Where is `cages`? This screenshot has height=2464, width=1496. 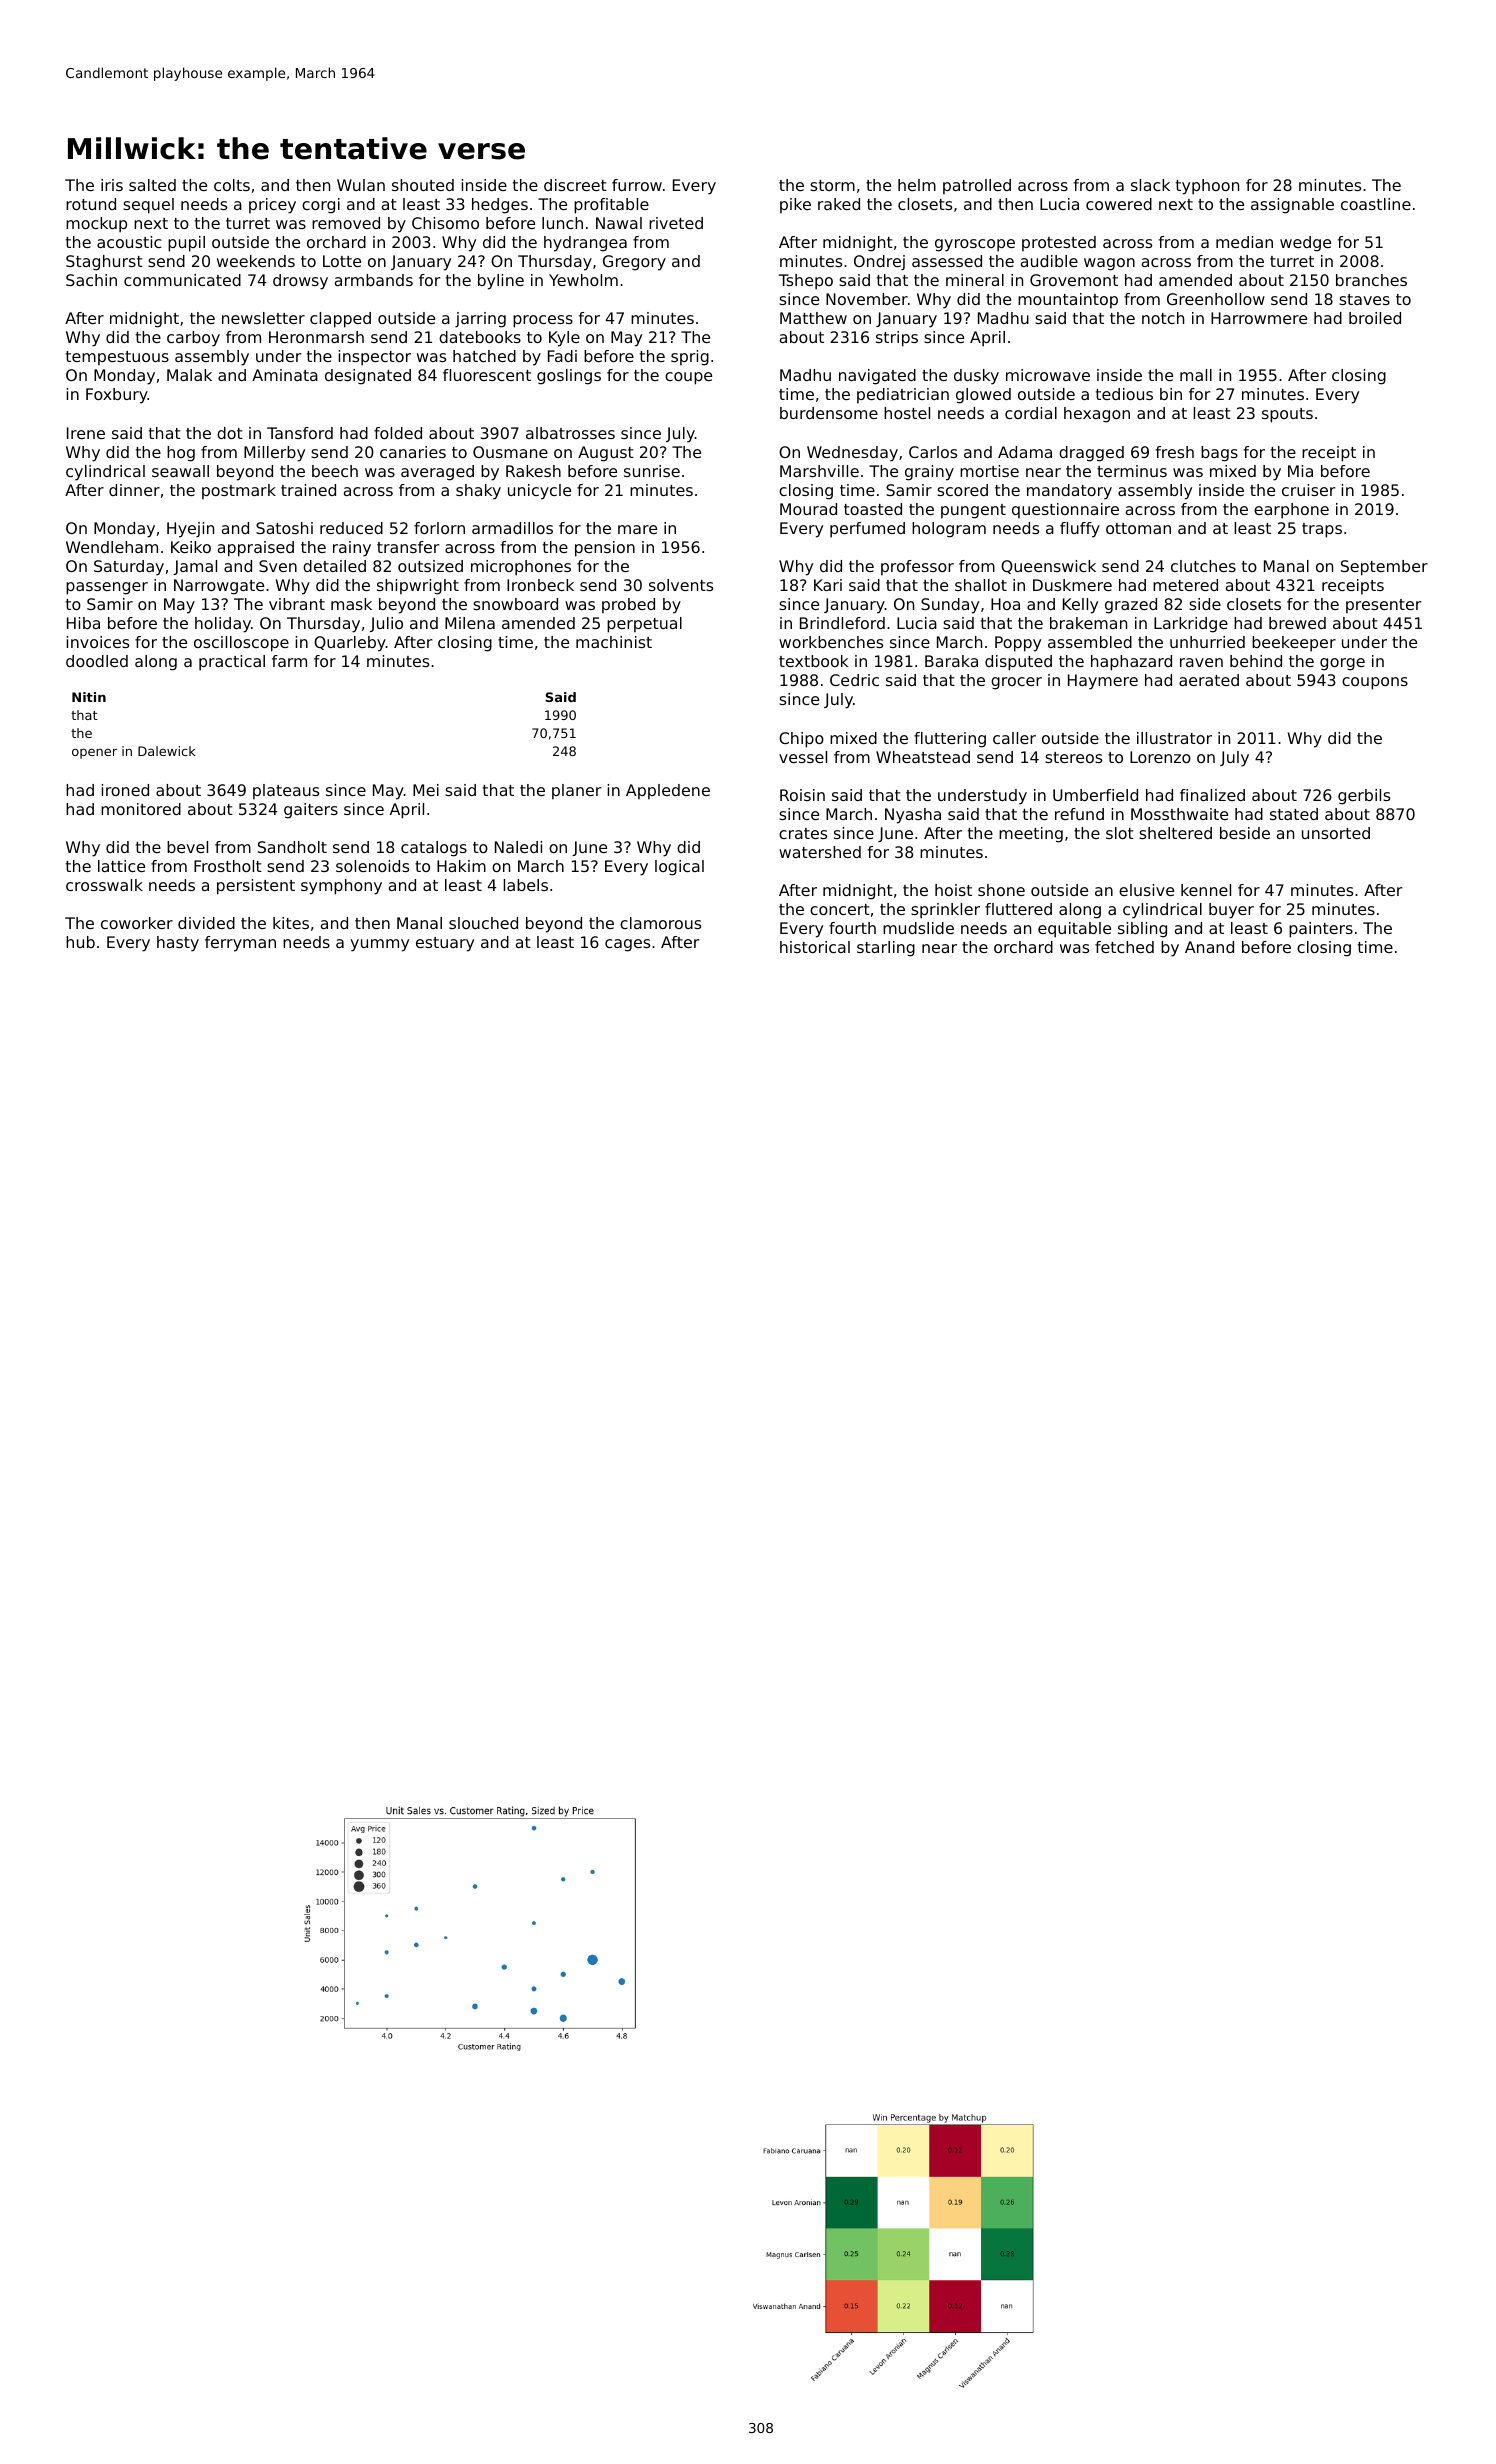
cages is located at coordinates (627, 945).
